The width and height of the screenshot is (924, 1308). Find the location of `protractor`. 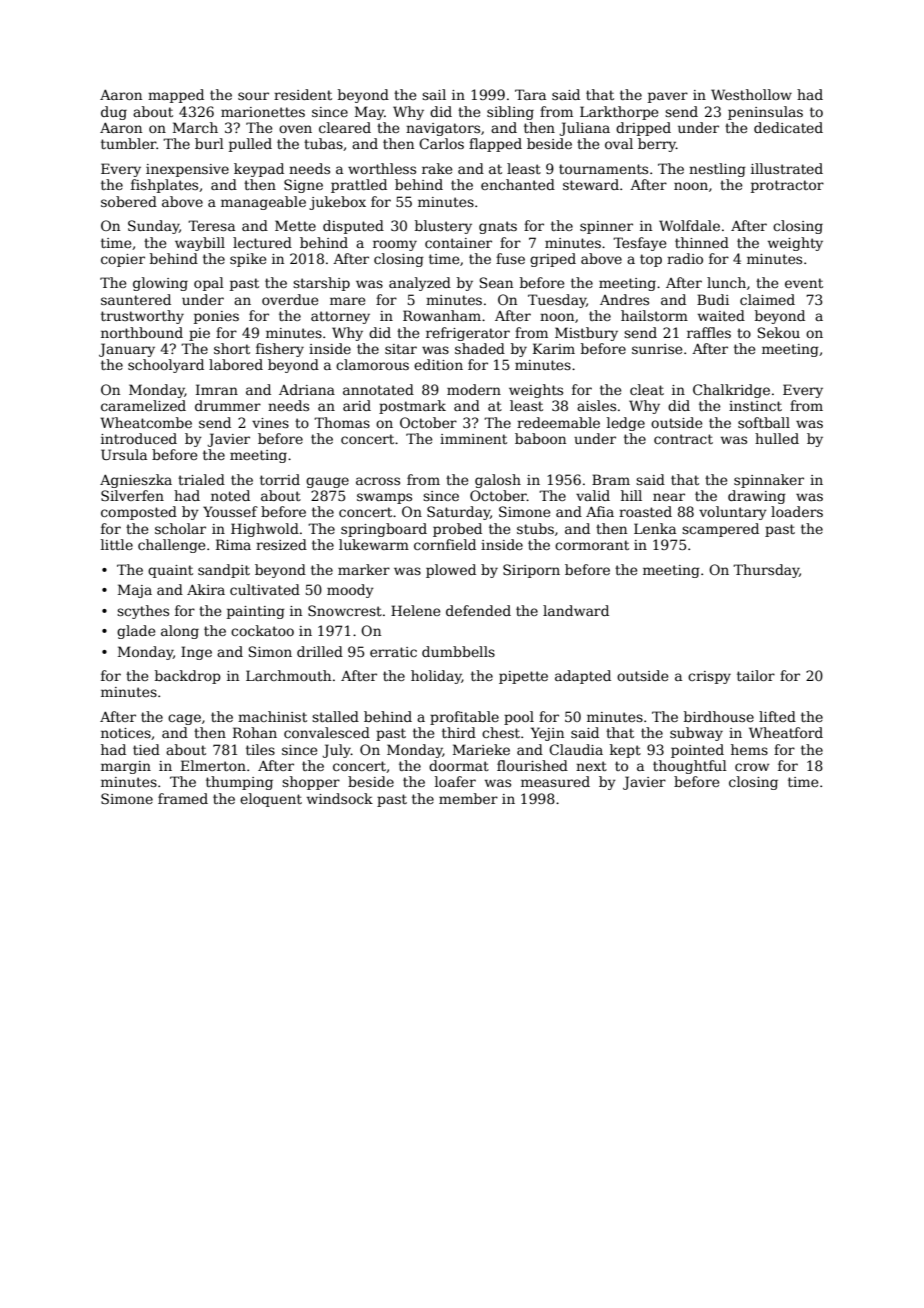

protractor is located at coordinates (787, 186).
